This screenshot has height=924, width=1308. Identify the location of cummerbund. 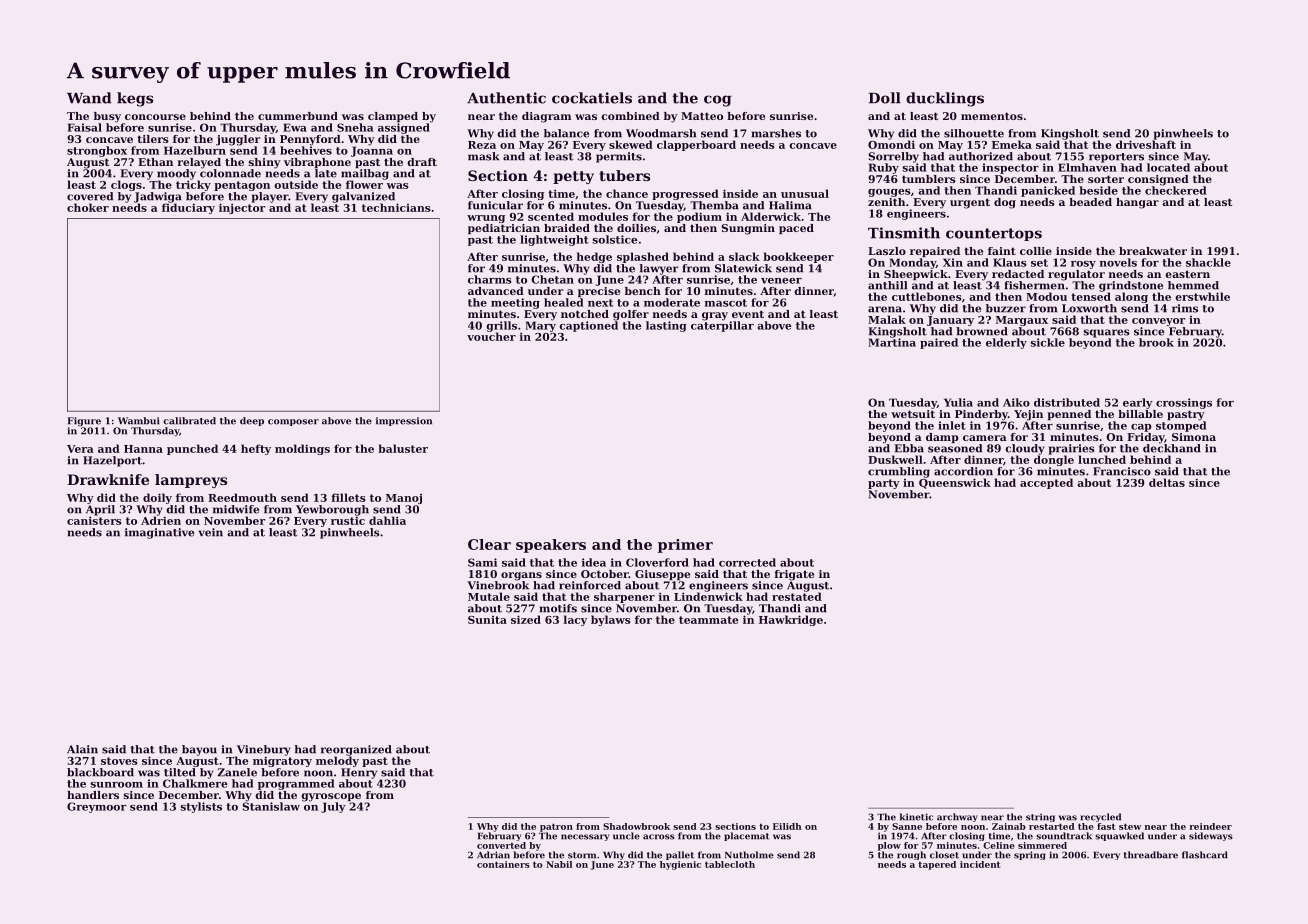
(298, 116).
